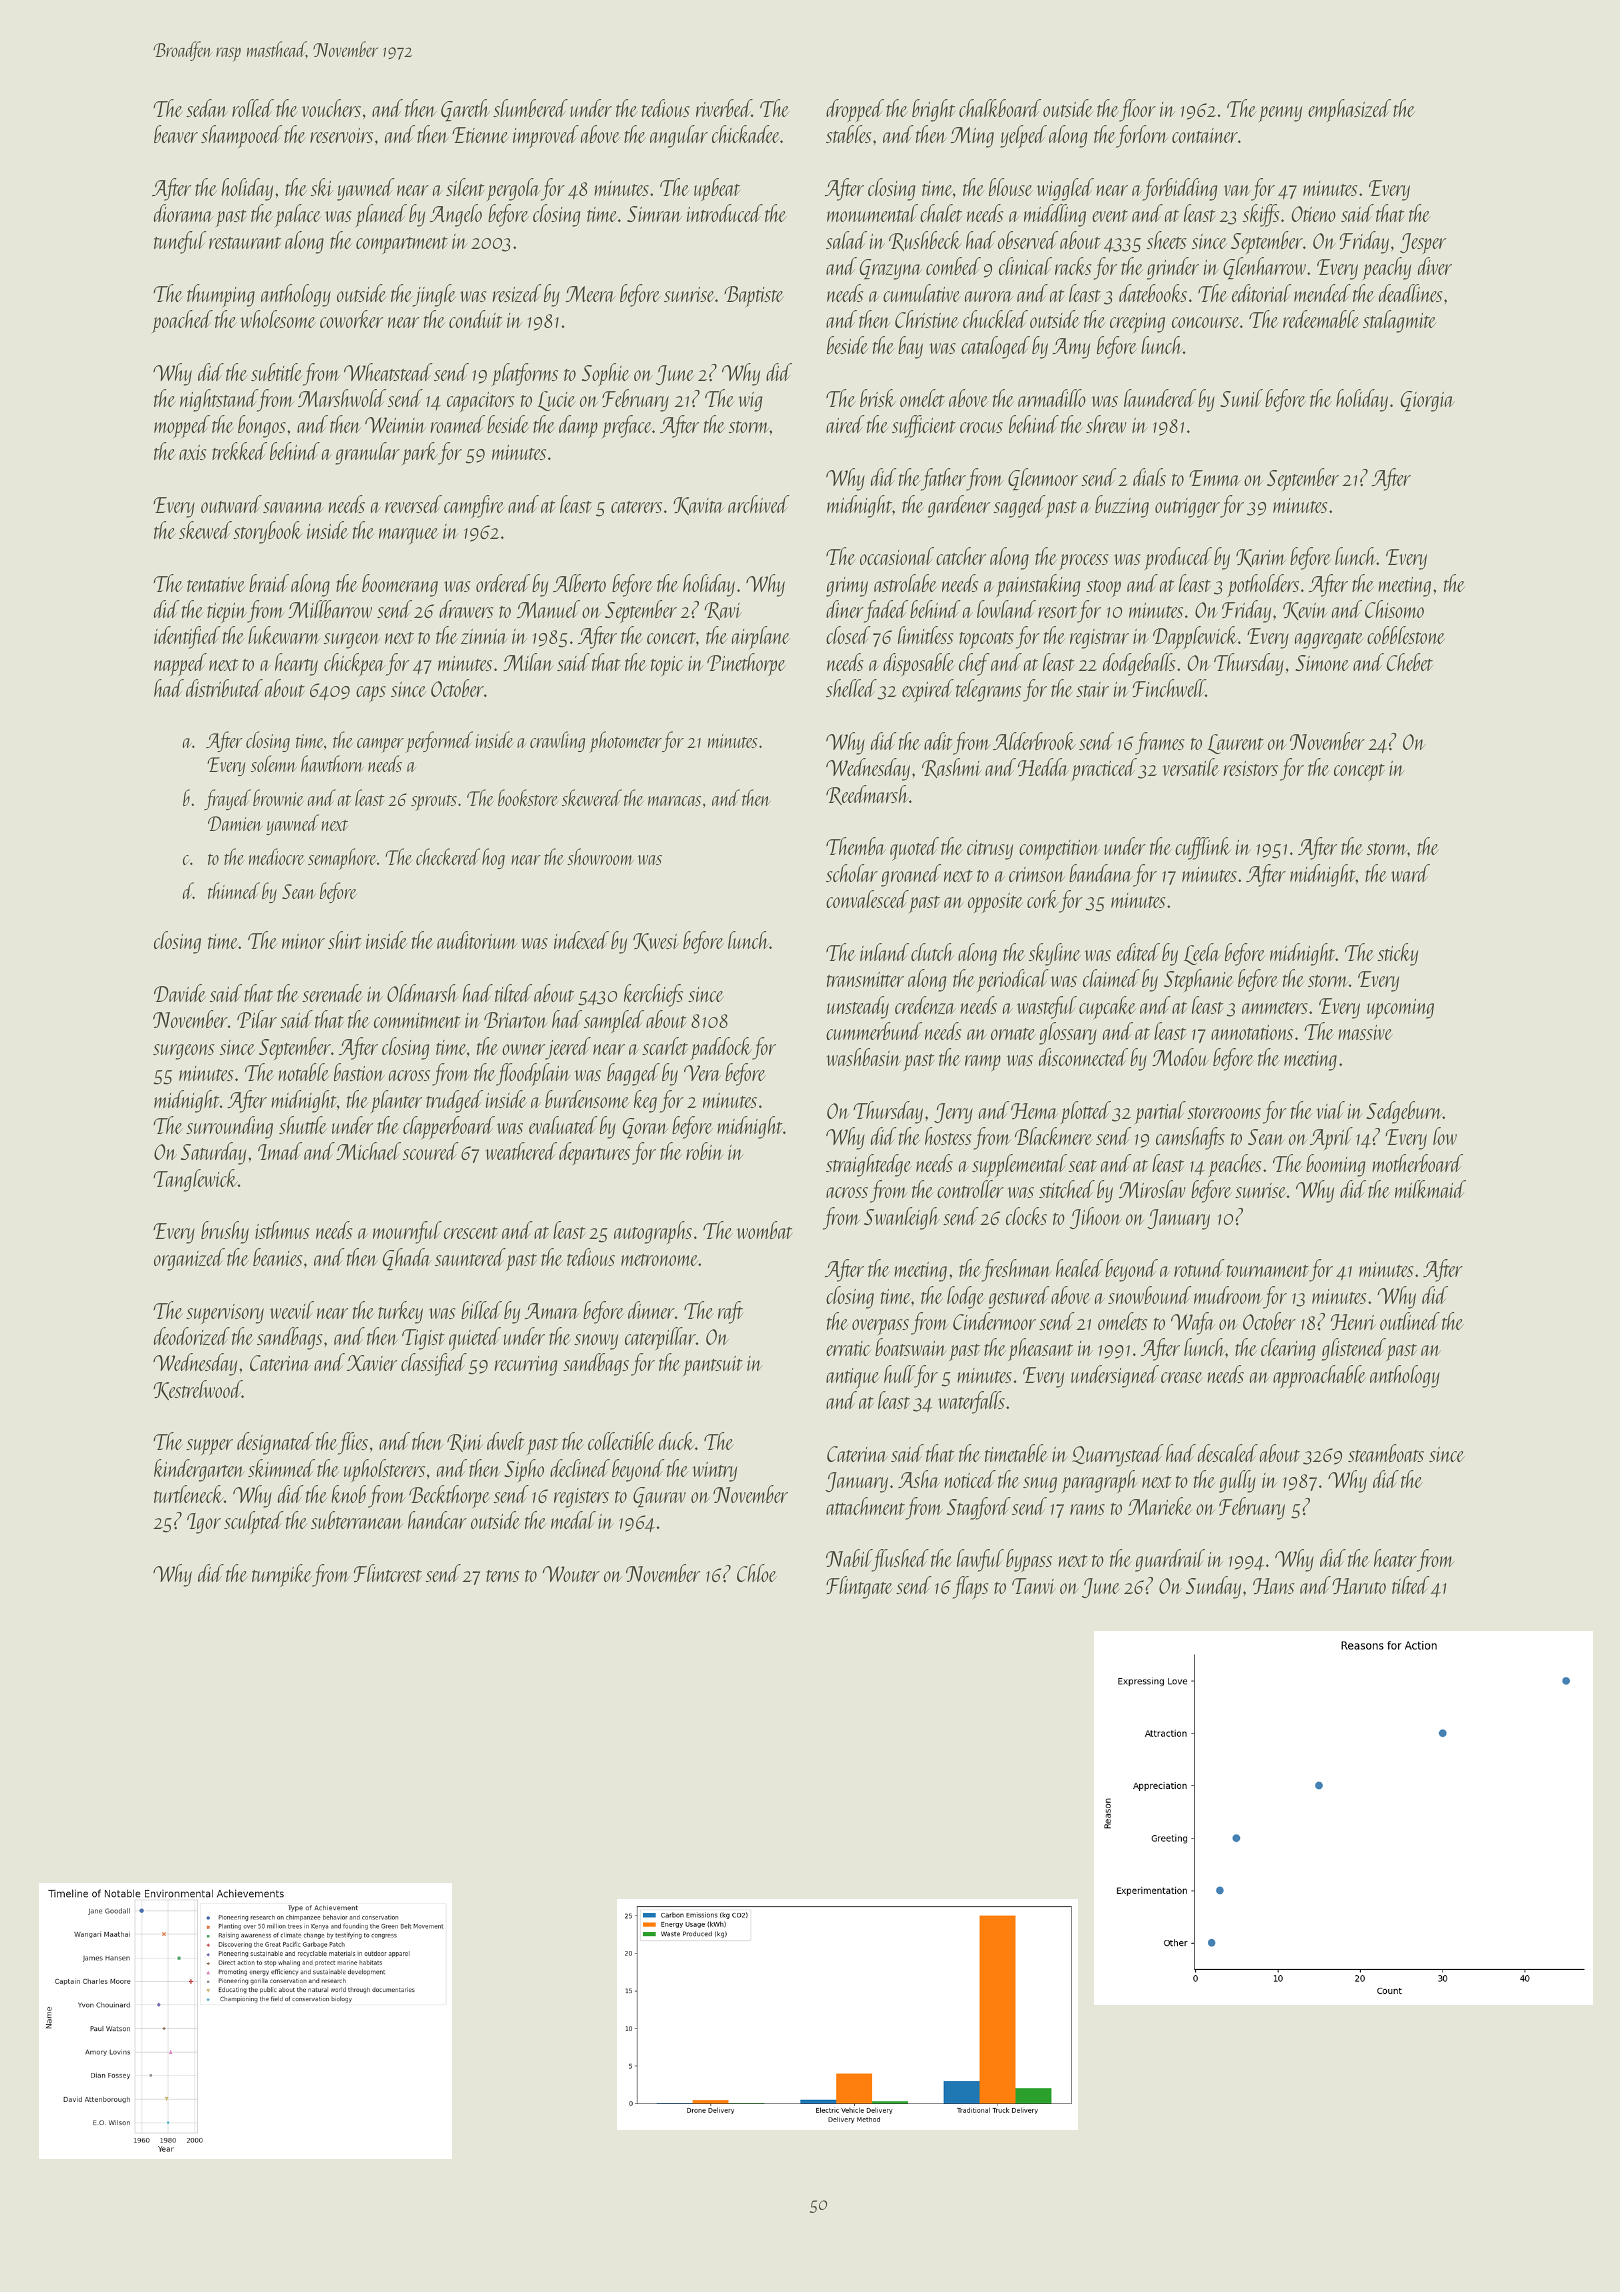 Image resolution: width=1620 pixels, height=2292 pixels. Describe the element at coordinates (943, 479) in the screenshot. I see `father` at that location.
